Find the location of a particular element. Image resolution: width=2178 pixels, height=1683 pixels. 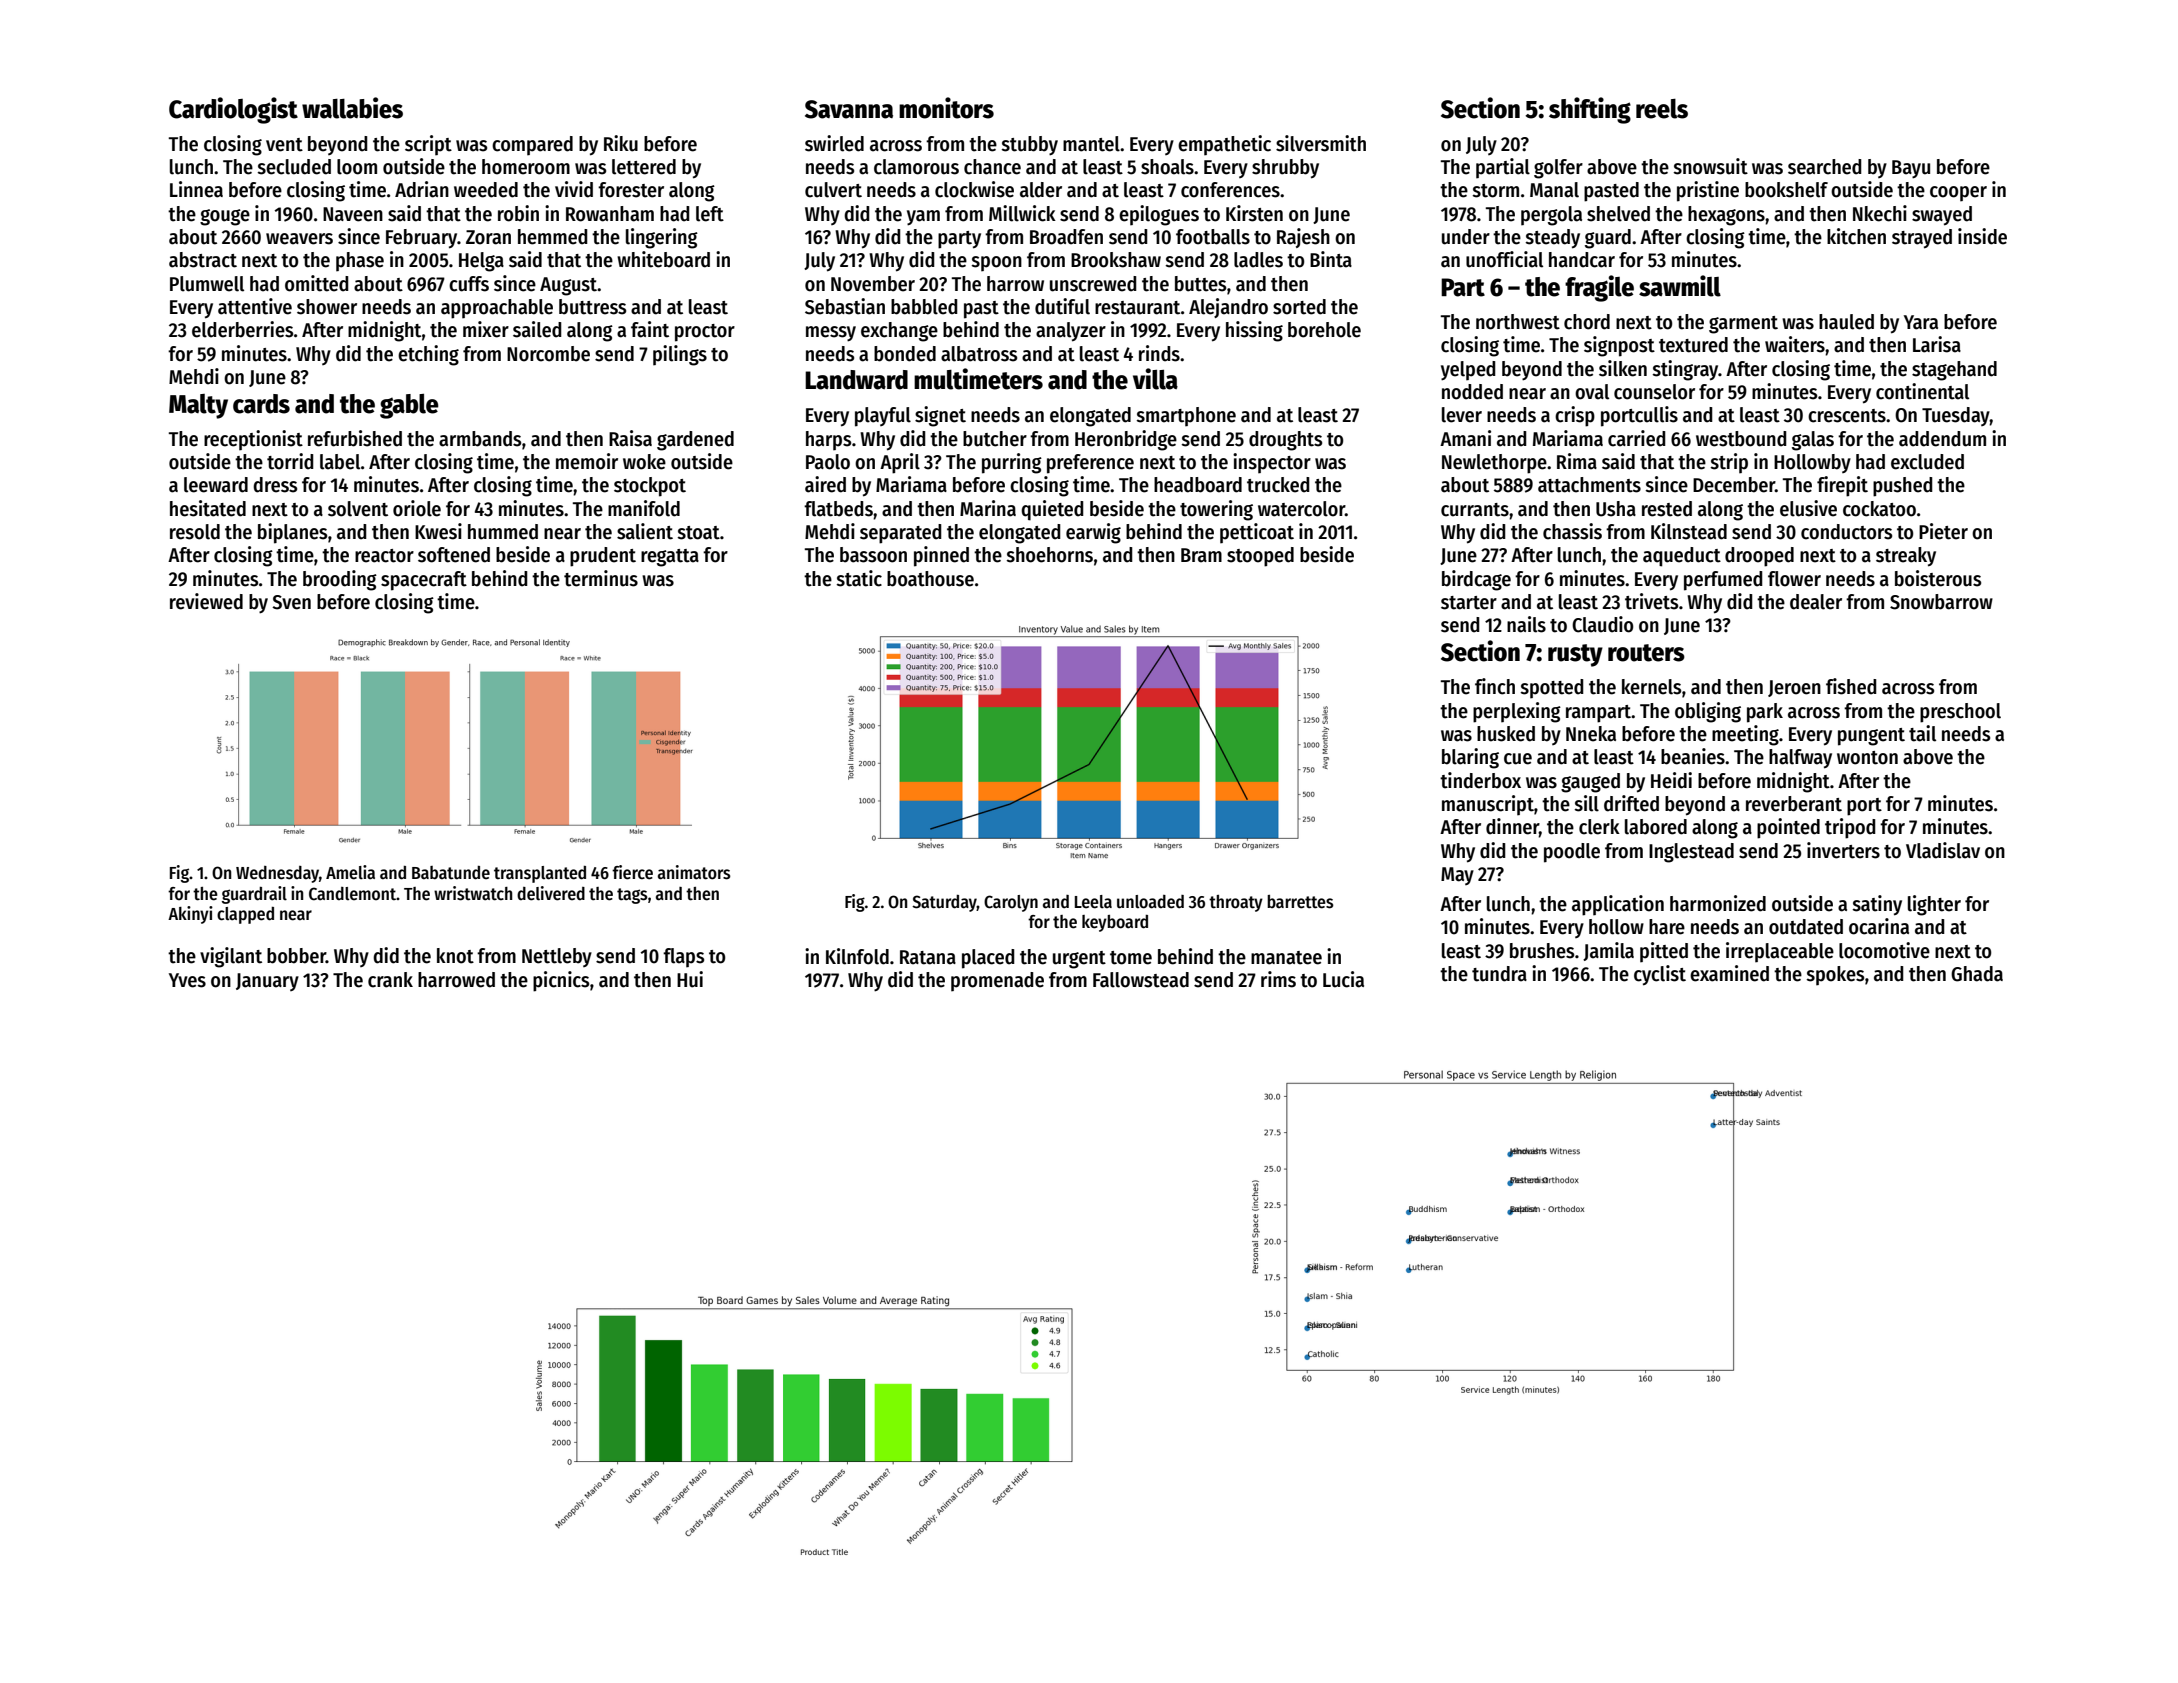

fierce is located at coordinates (632, 872).
